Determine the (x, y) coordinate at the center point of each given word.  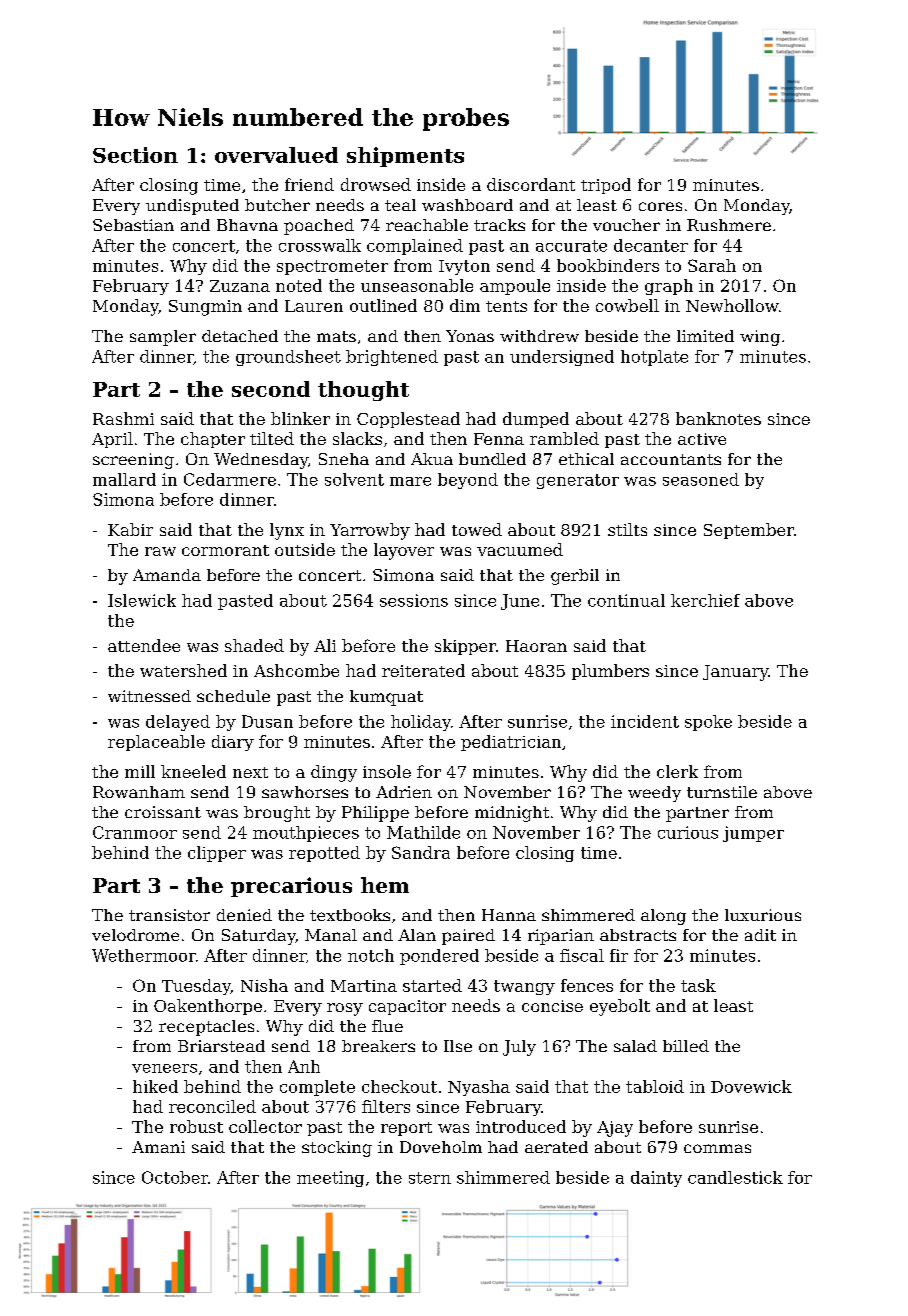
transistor (169, 915)
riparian (561, 937)
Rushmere (729, 225)
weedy (654, 794)
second (271, 389)
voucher (626, 225)
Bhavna (247, 225)
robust (196, 1126)
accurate (571, 246)
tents (506, 306)
